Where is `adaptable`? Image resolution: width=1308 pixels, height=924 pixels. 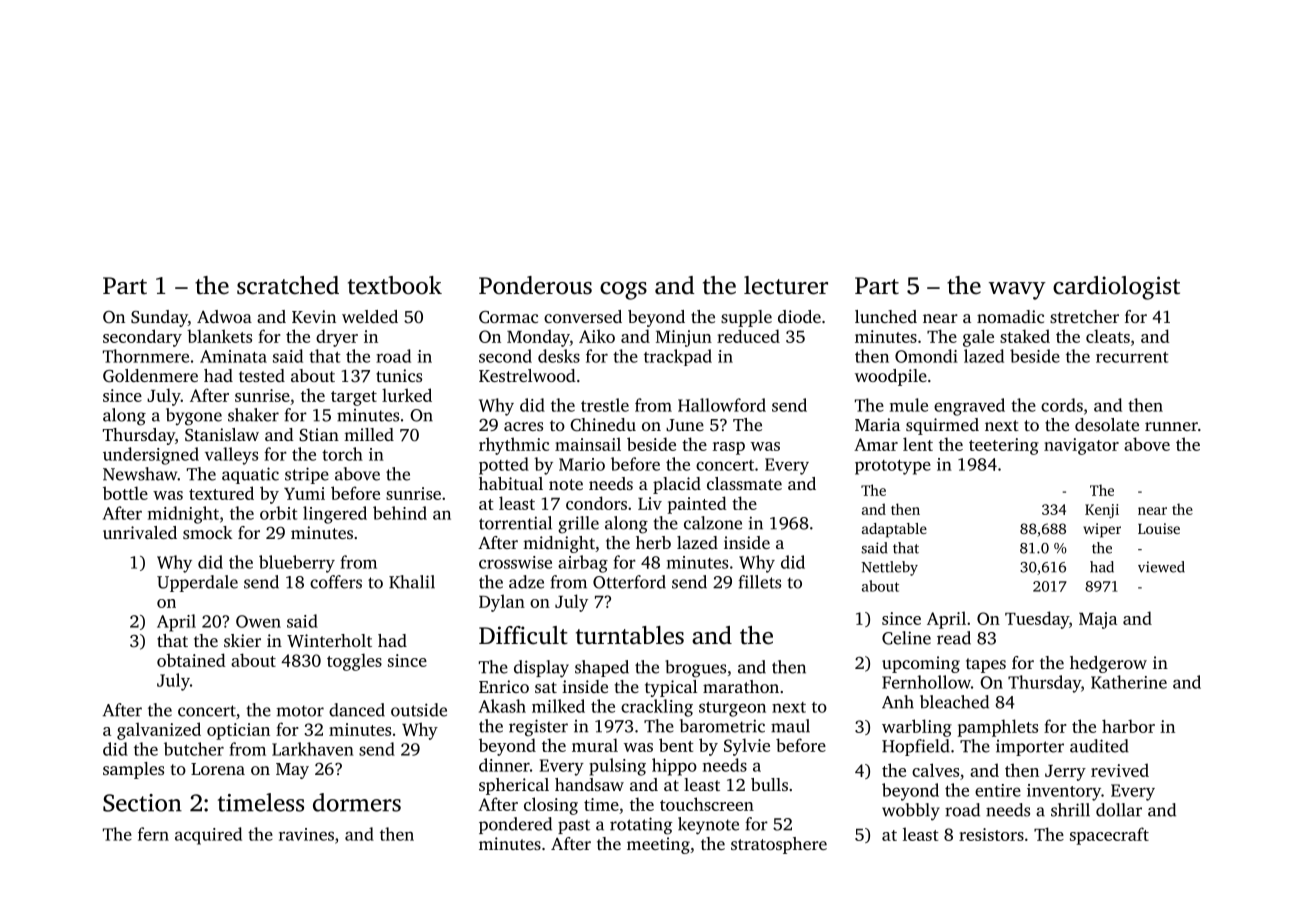 adaptable is located at coordinates (894, 530).
